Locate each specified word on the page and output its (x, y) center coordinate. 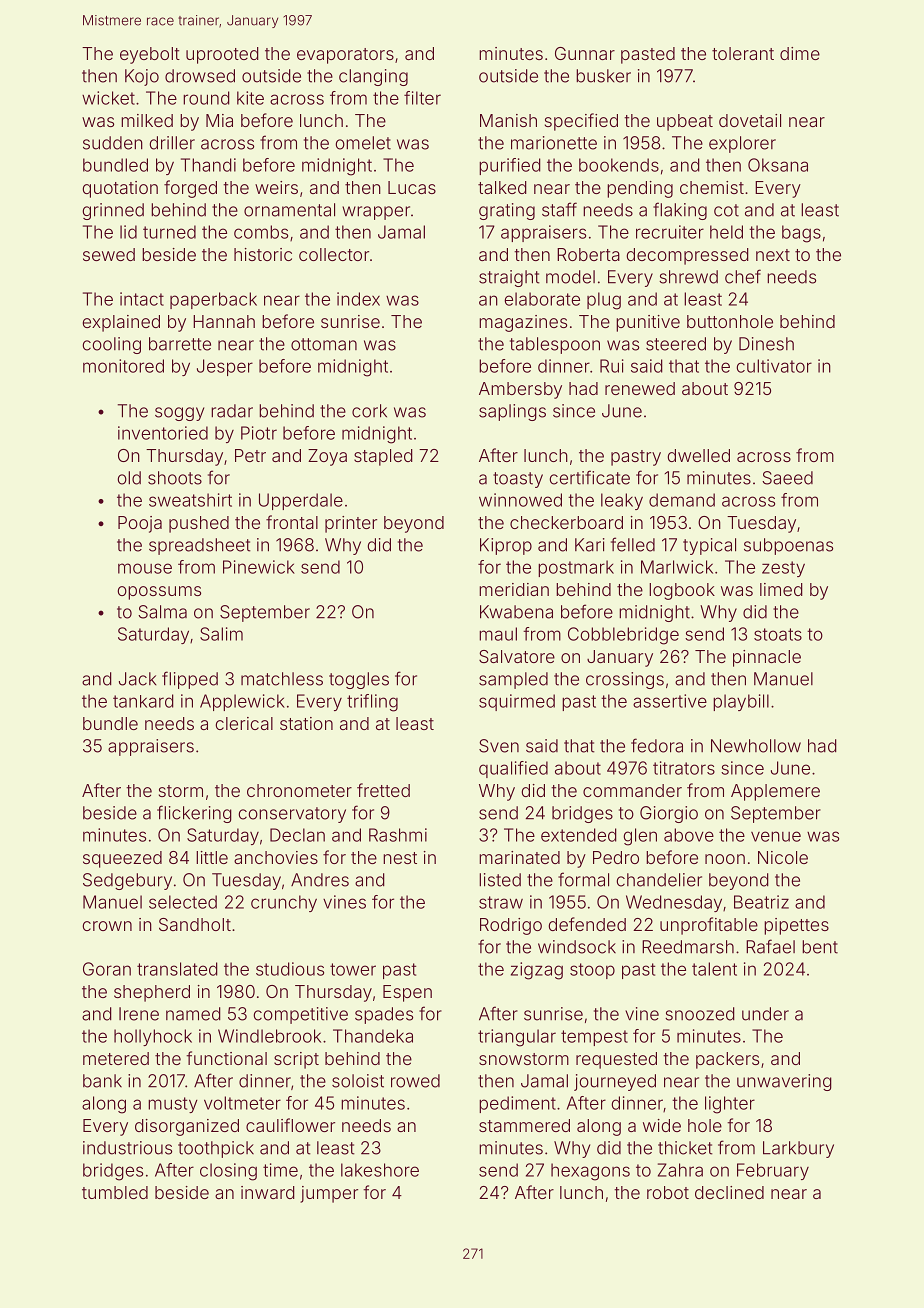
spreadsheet (200, 546)
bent (820, 947)
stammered (524, 1125)
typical (709, 546)
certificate (589, 477)
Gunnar (585, 53)
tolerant (743, 53)
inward (268, 1192)
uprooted (222, 55)
